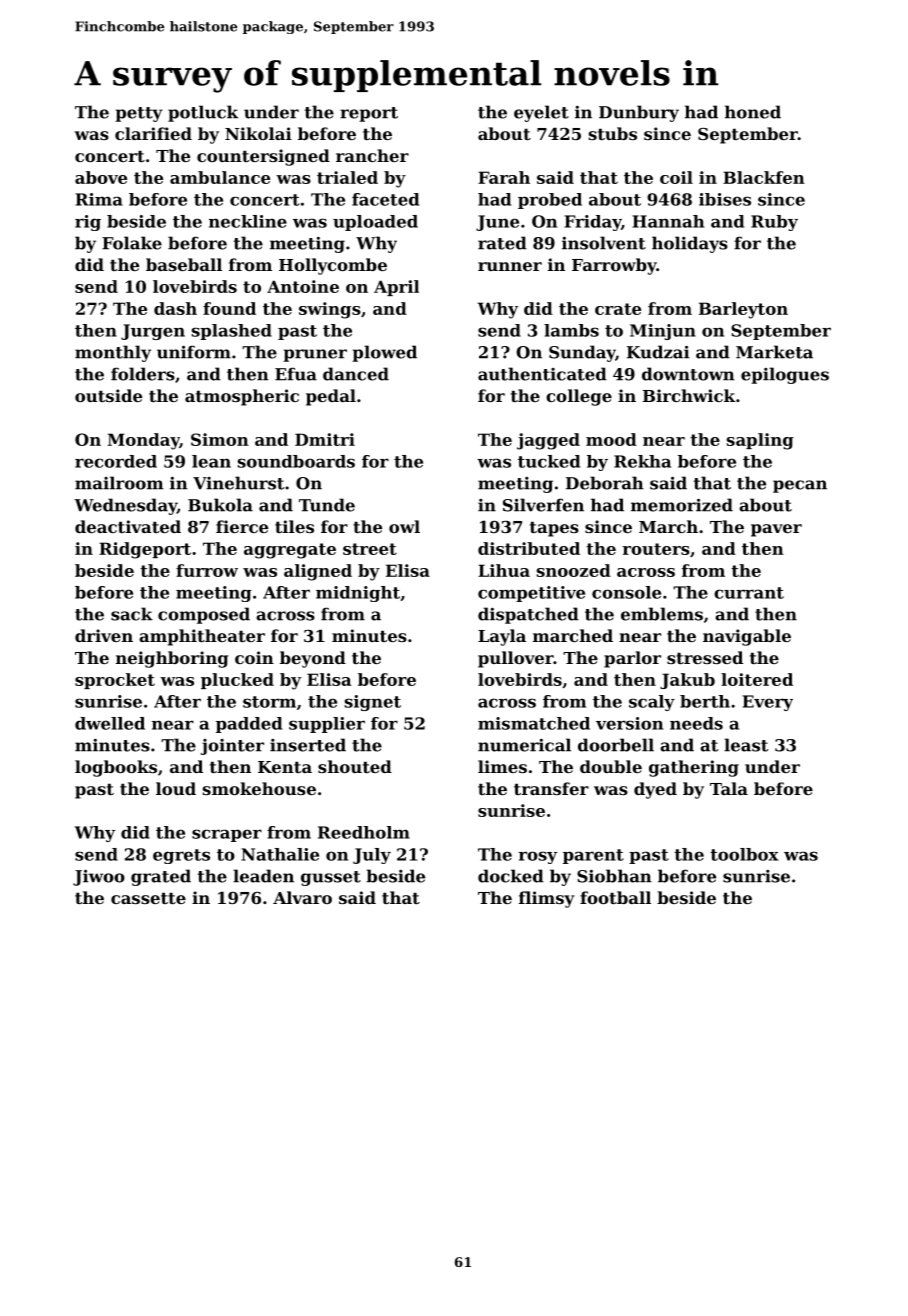  Describe the element at coordinates (184, 264) in the screenshot. I see `baseball` at that location.
